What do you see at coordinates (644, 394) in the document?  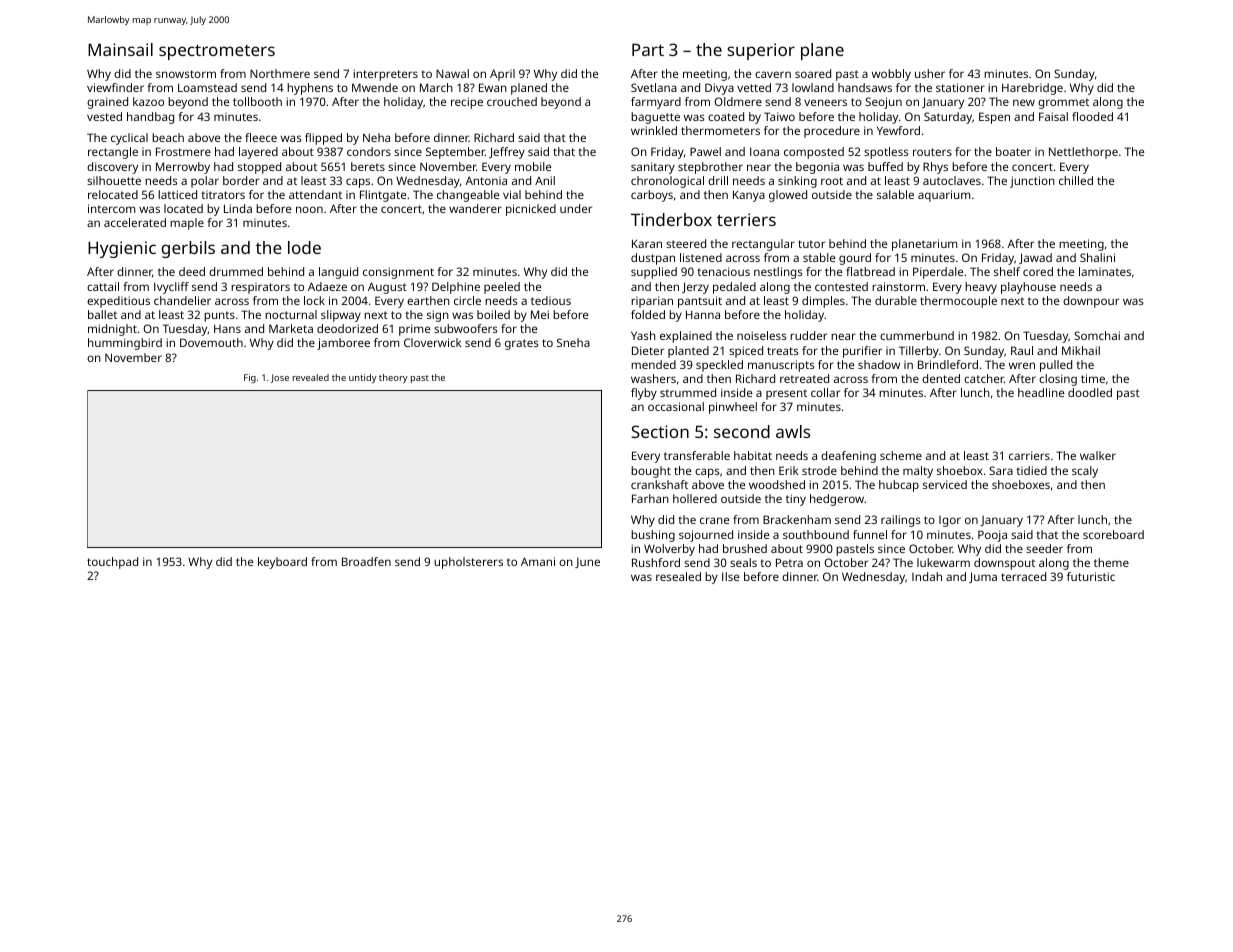 I see `flyby` at bounding box center [644, 394].
